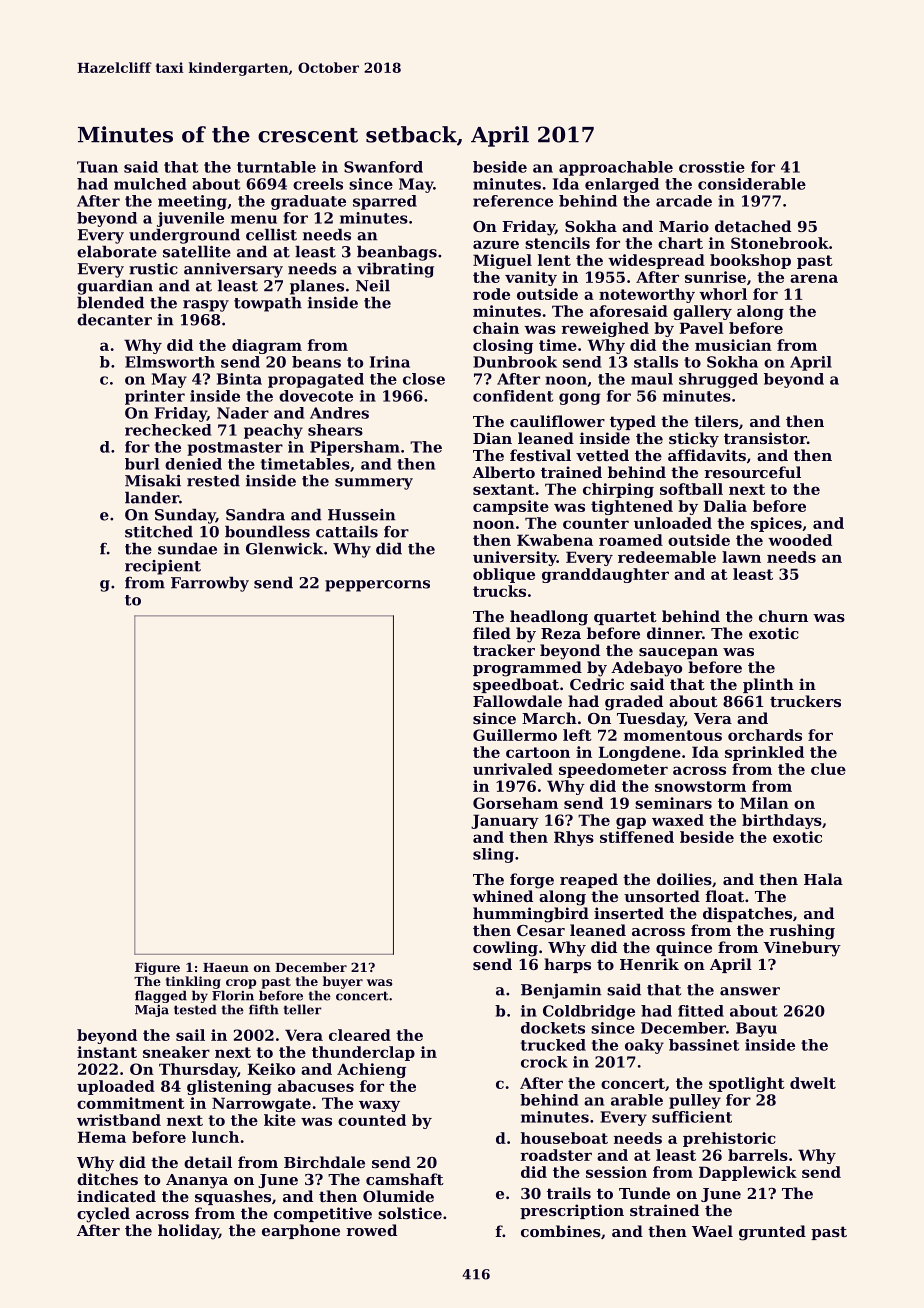  I want to click on stalls, so click(656, 362).
